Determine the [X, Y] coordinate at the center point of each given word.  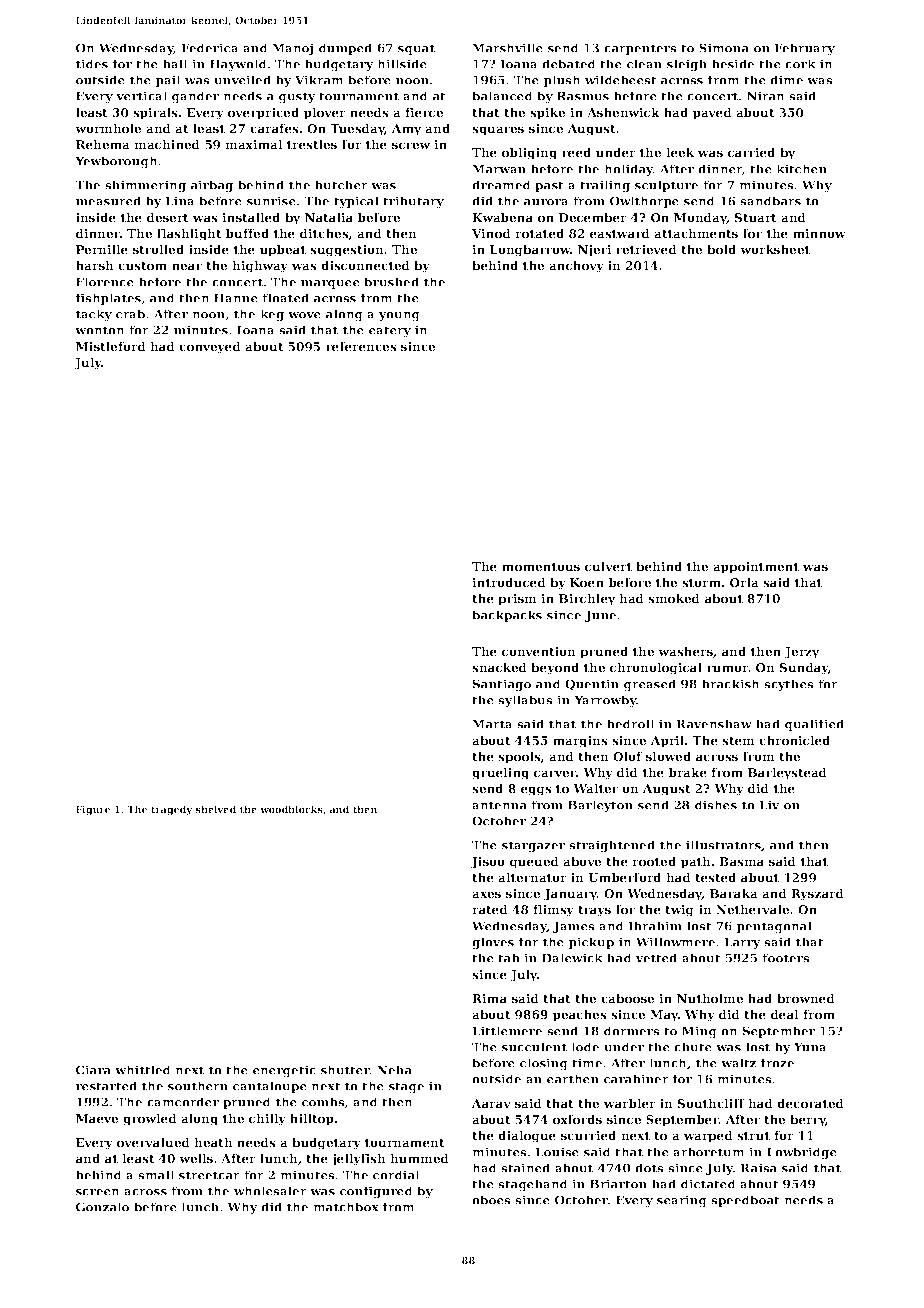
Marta [492, 724]
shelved [216, 809]
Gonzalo [102, 1207]
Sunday [804, 669]
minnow [819, 233]
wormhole [108, 128]
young [399, 316]
